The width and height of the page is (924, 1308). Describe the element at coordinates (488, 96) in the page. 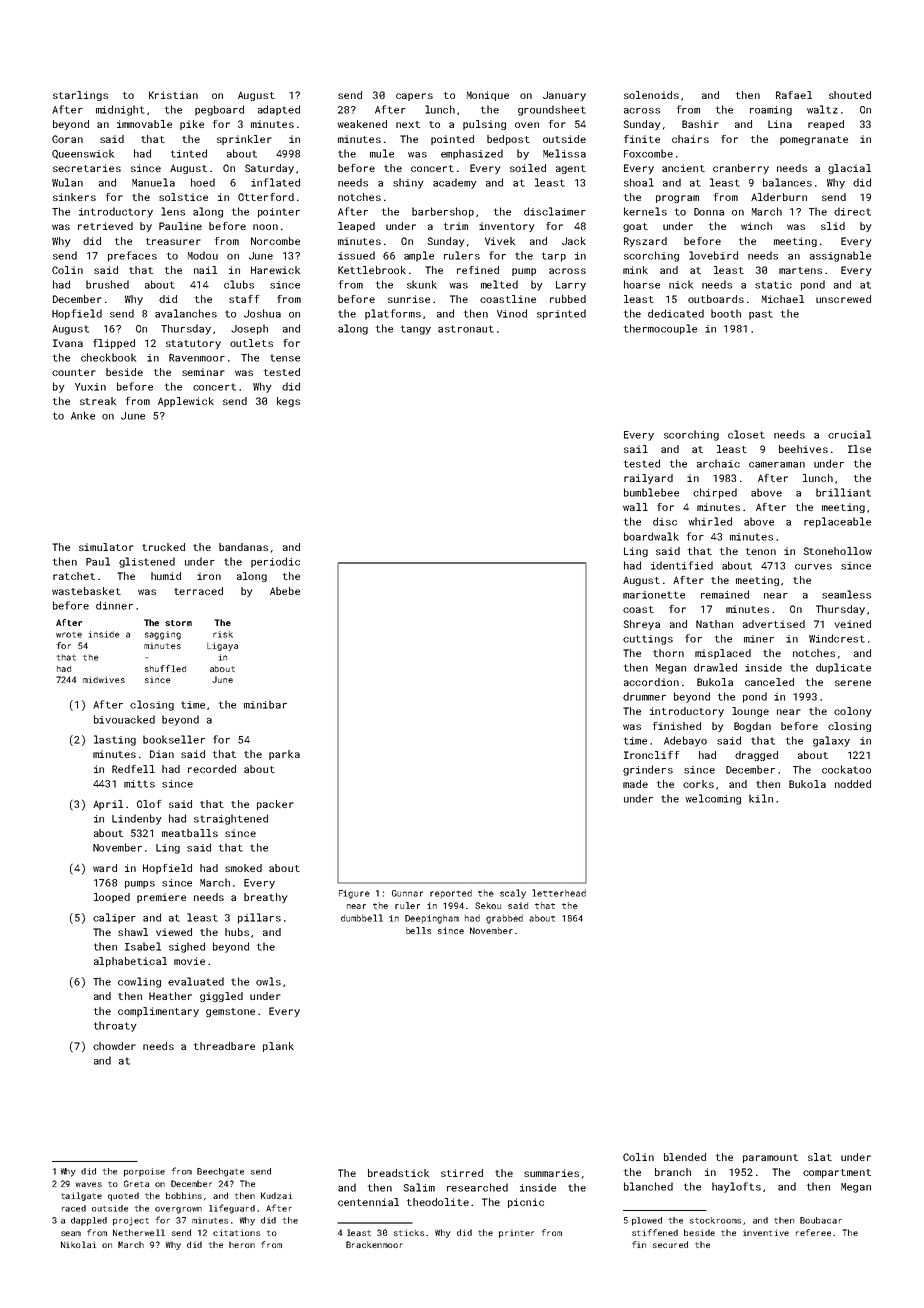

I see `Monique` at that location.
